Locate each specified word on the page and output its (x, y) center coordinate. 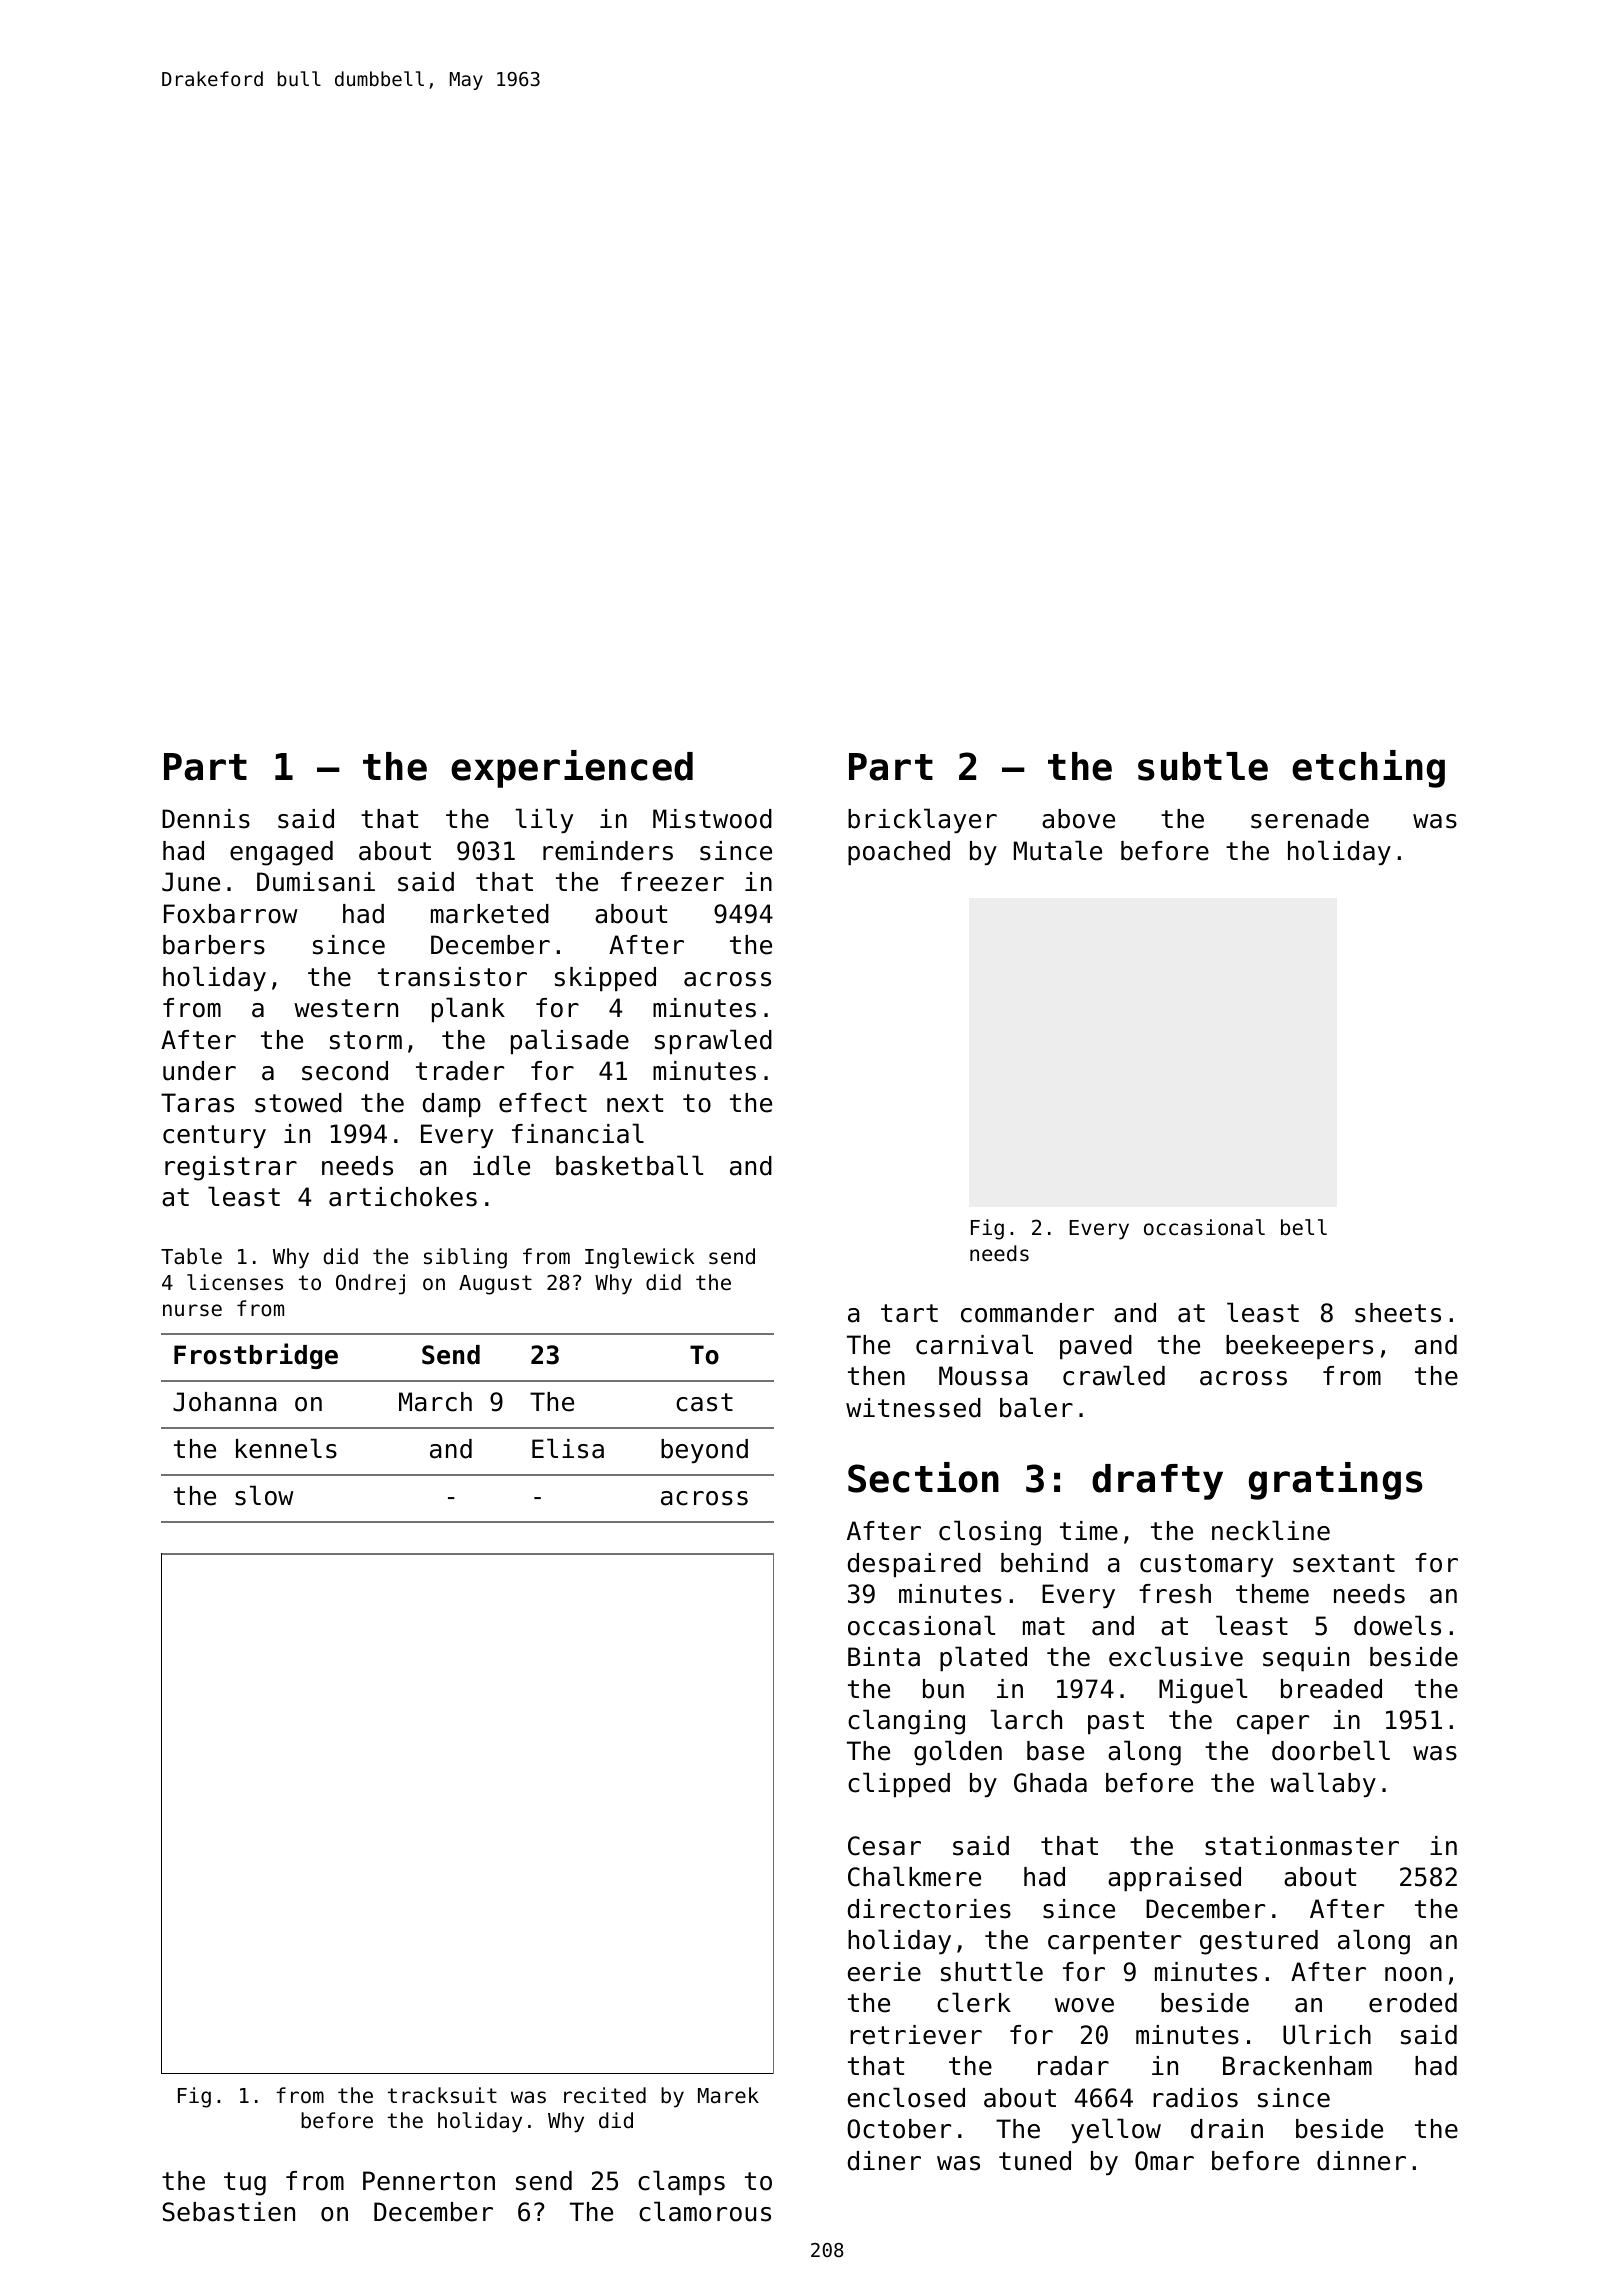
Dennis (206, 819)
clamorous (705, 2211)
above (1078, 819)
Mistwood (712, 819)
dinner (1361, 2161)
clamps (681, 2182)
